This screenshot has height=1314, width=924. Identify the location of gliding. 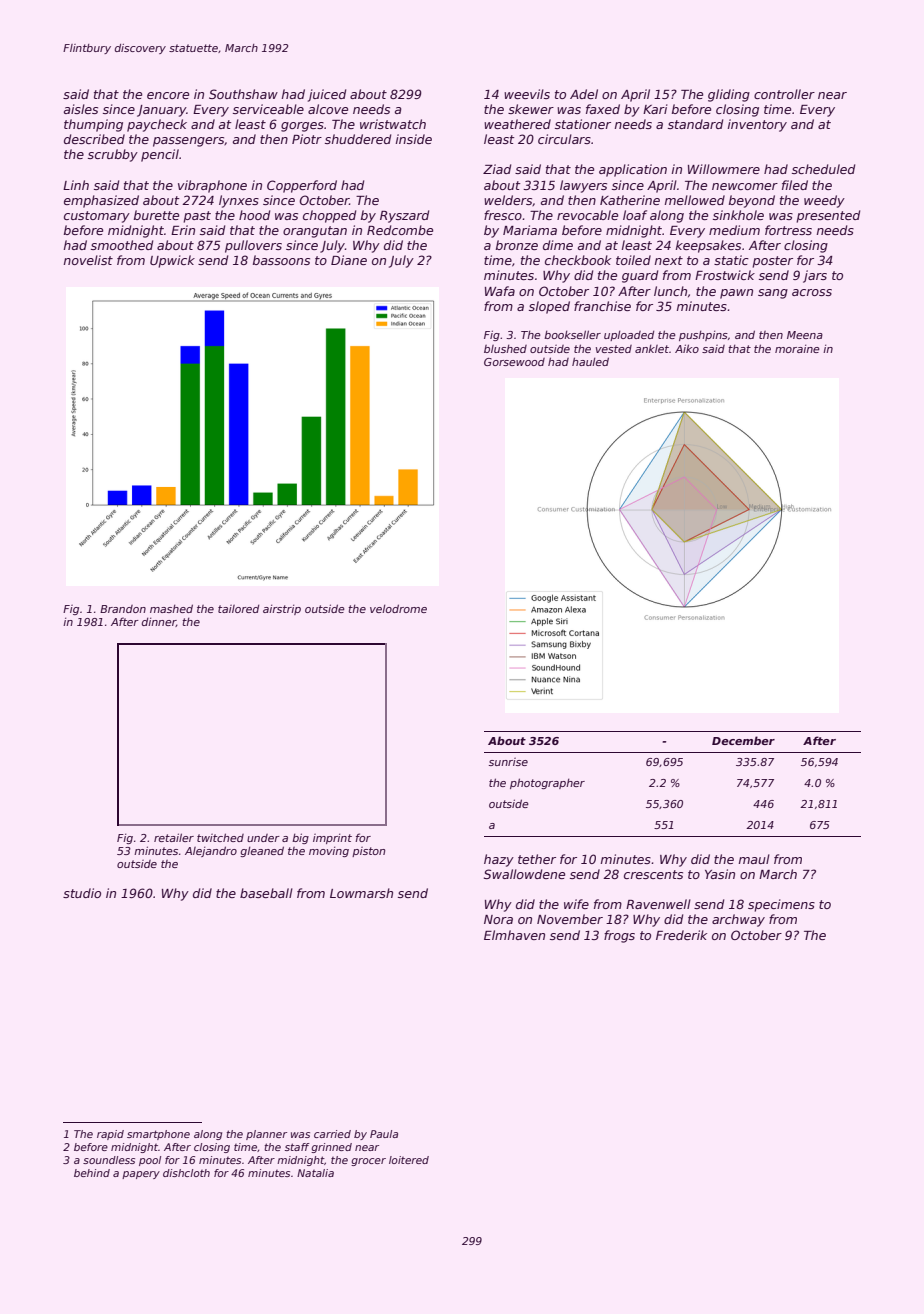
(729, 95).
